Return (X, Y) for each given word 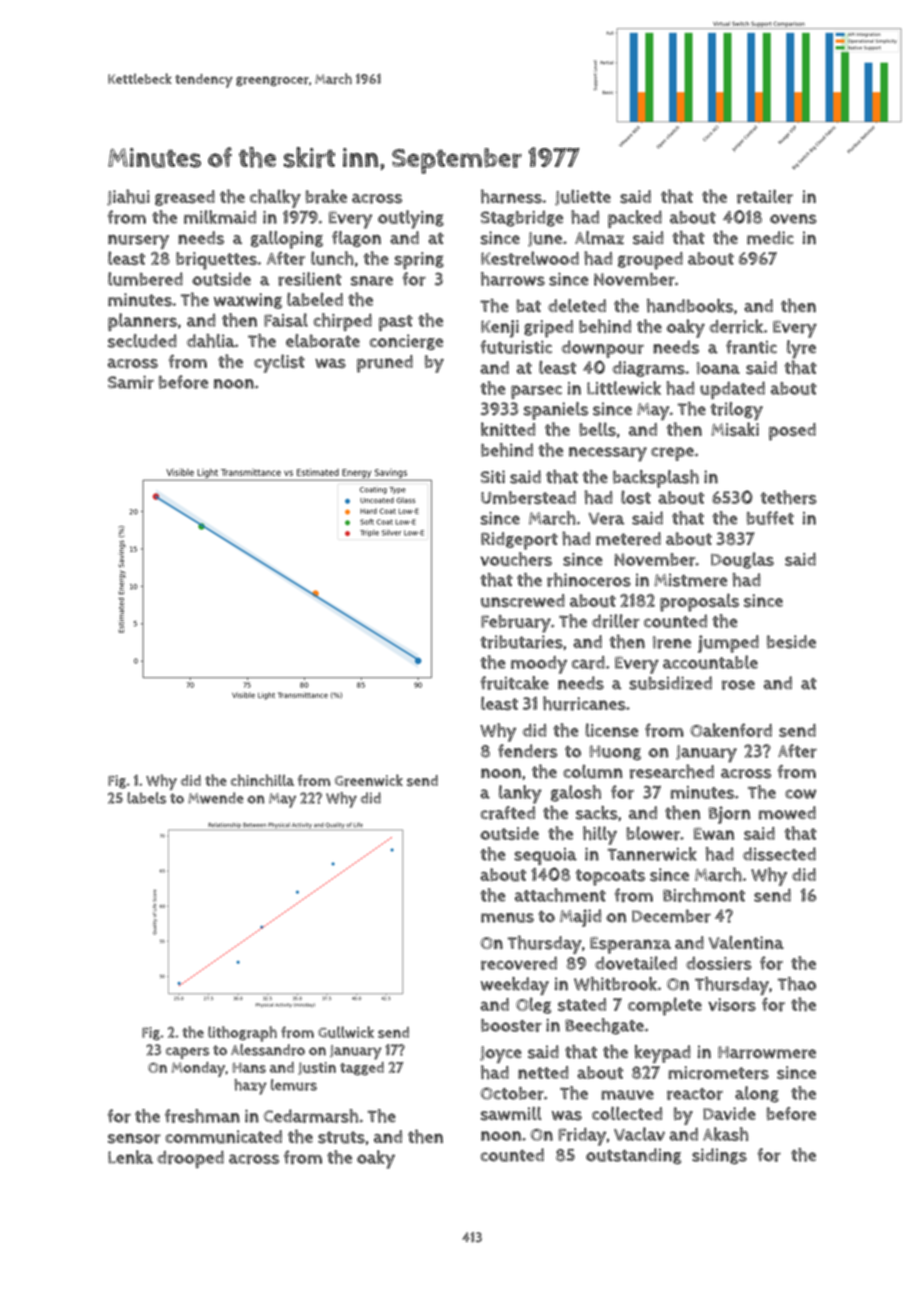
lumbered (145, 279)
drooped (190, 1159)
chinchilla (262, 780)
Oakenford (731, 730)
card (588, 663)
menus (507, 918)
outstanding (634, 1156)
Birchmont (704, 895)
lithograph (242, 1034)
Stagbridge (522, 218)
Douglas (742, 560)
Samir (131, 382)
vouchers (516, 559)
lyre (801, 349)
